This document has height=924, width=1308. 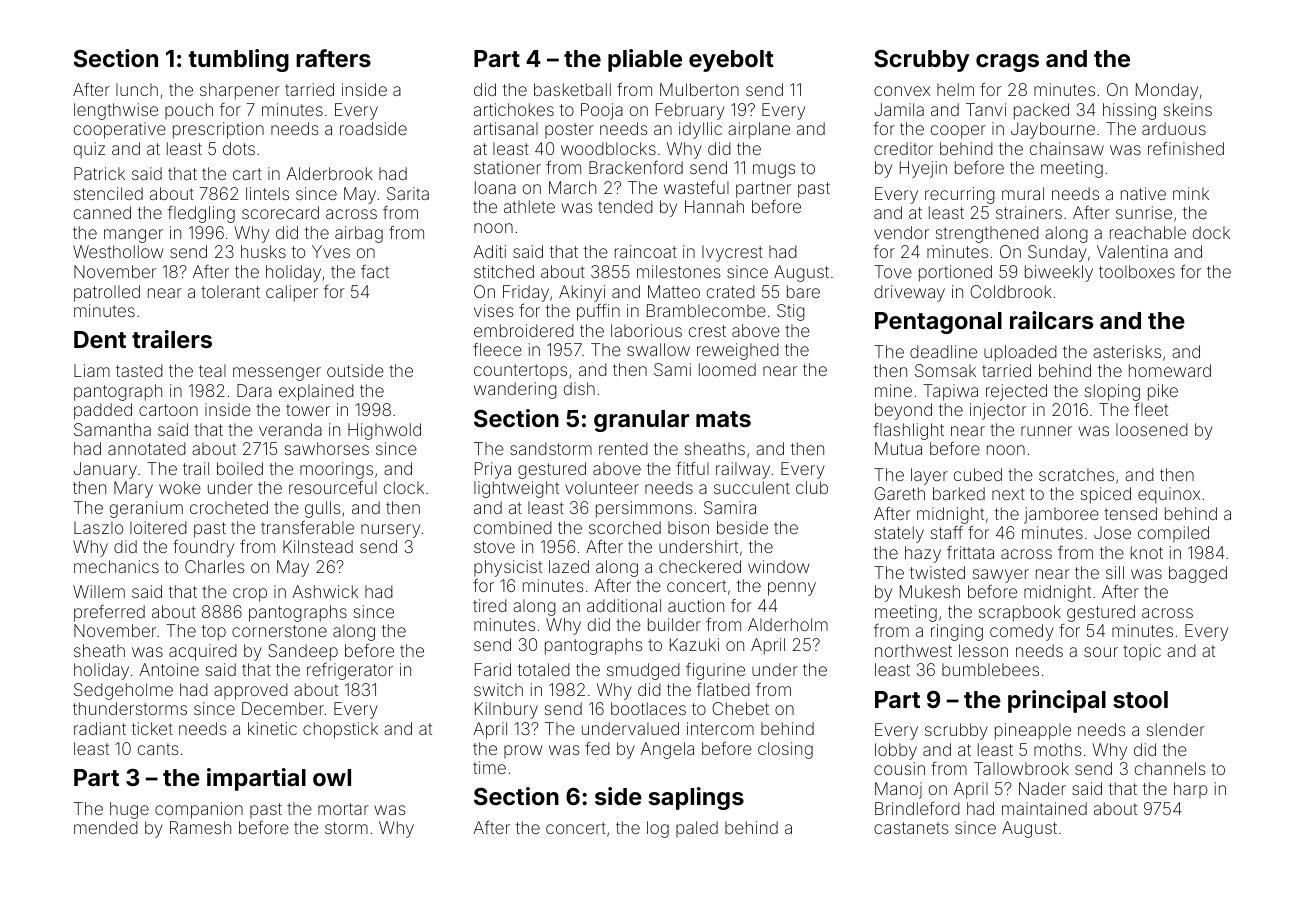 What do you see at coordinates (947, 532) in the document?
I see `staff` at bounding box center [947, 532].
